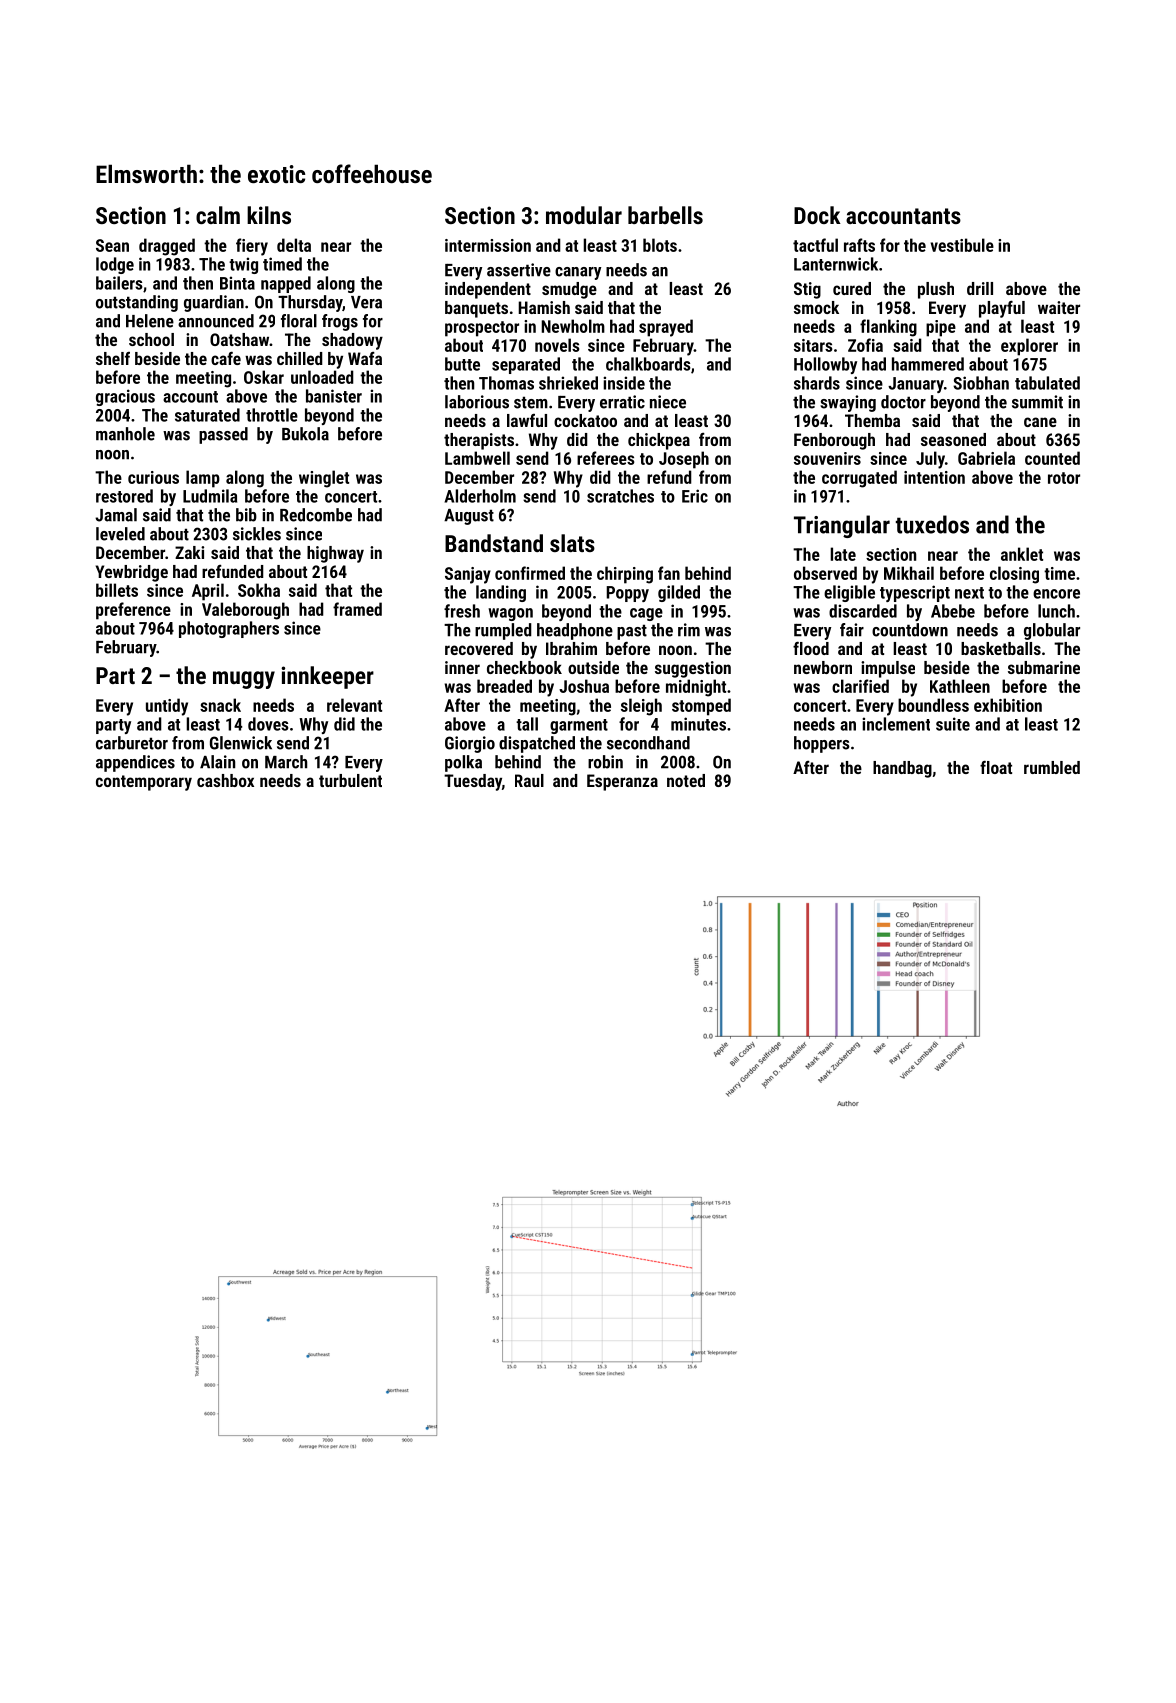 The width and height of the image is (1176, 1703). Describe the element at coordinates (569, 290) in the image. I see `smudge` at that location.
